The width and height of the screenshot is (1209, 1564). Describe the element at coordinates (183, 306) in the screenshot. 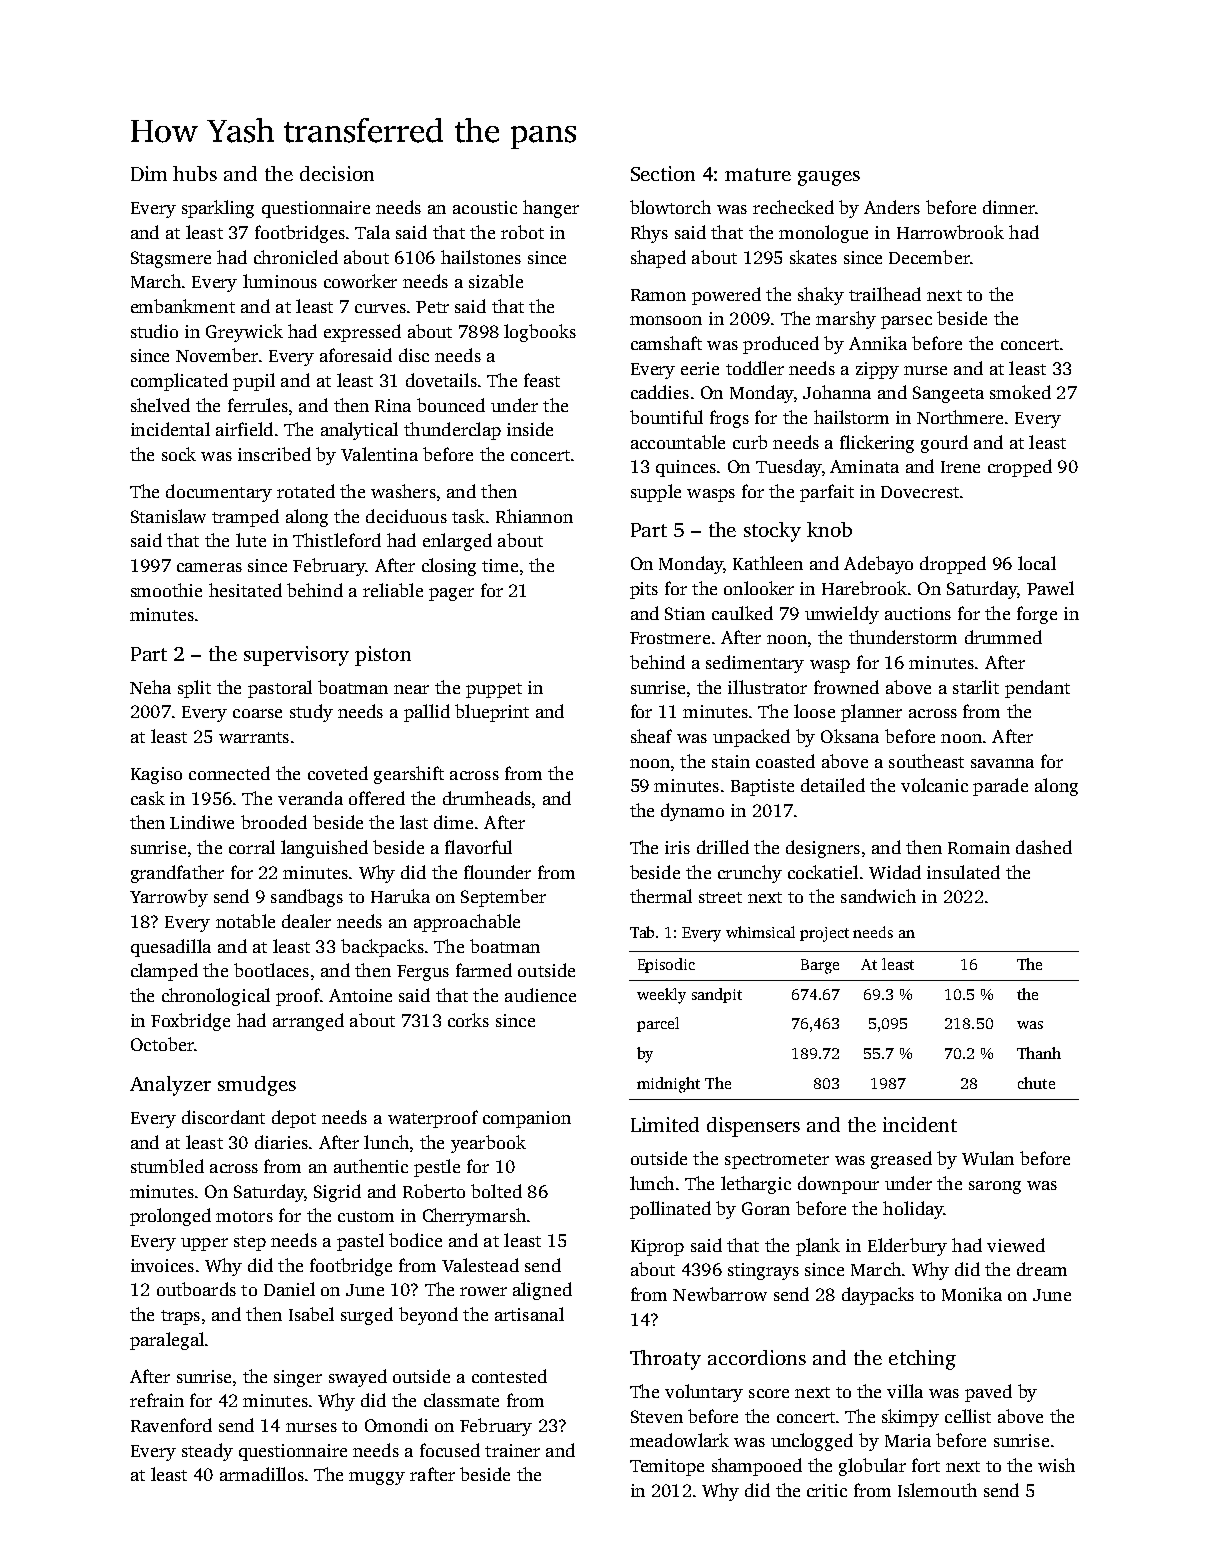

I see `embankment` at that location.
